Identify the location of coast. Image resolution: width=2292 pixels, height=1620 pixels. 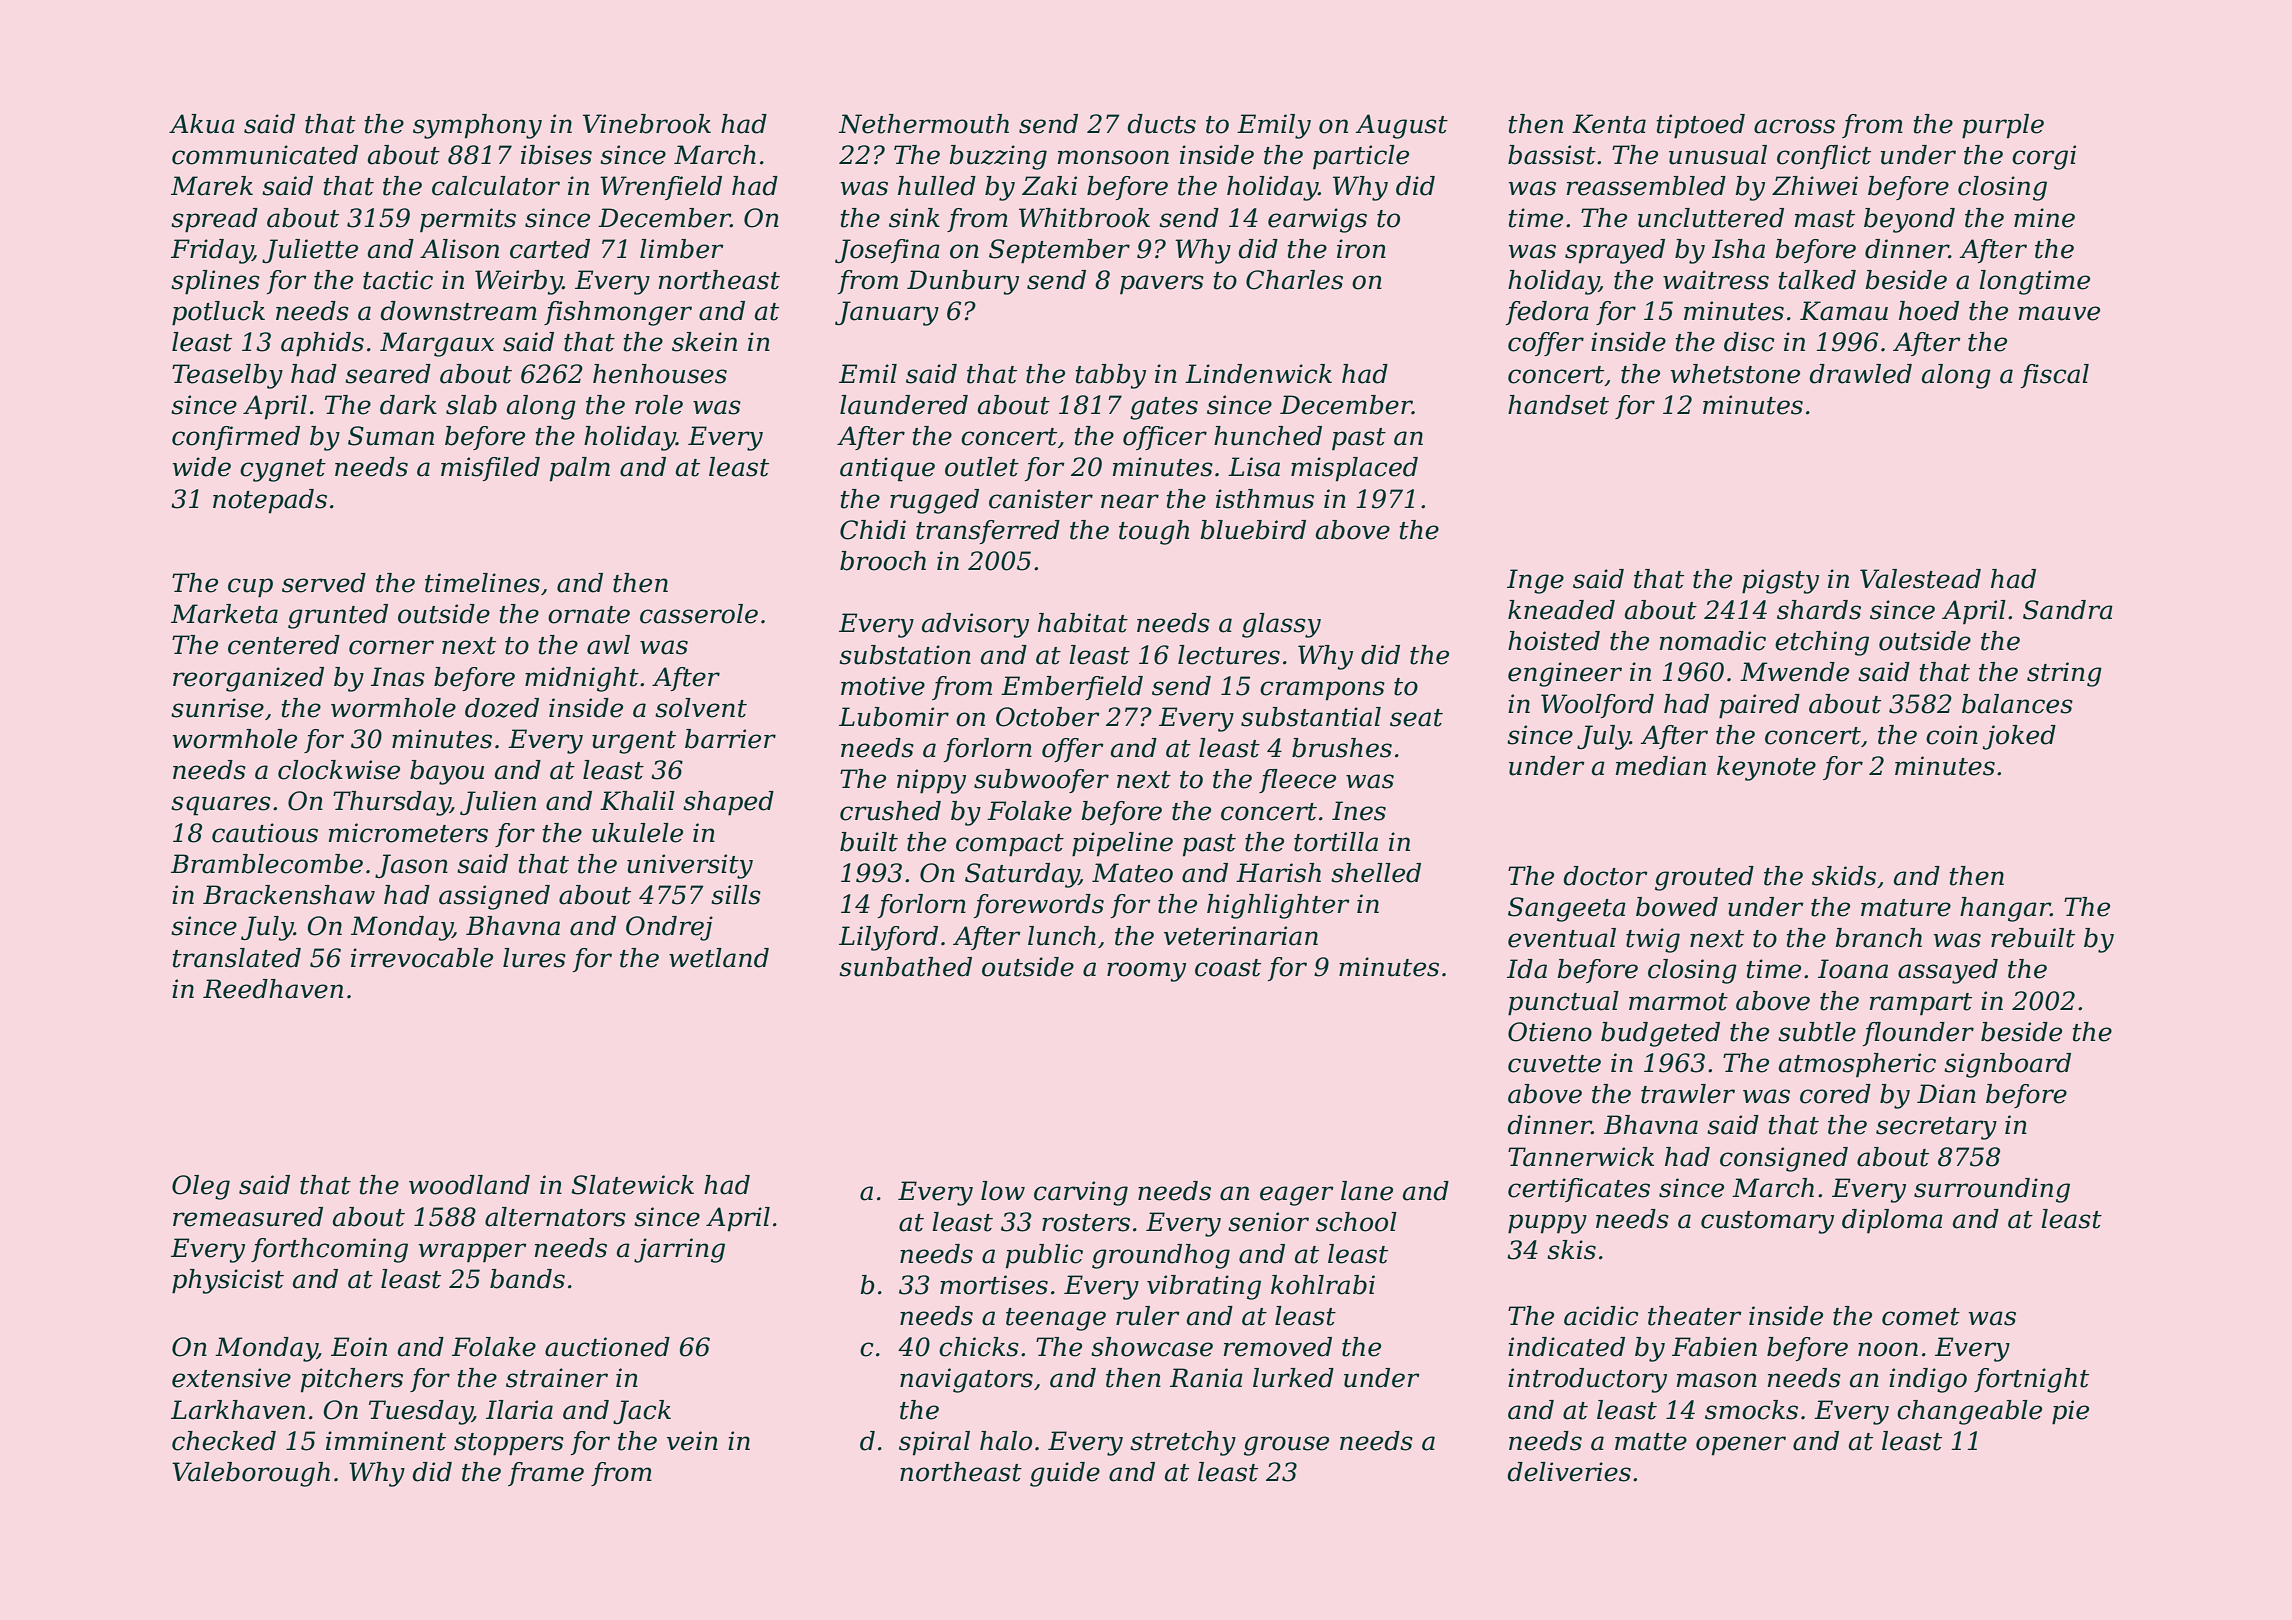
(1228, 968).
